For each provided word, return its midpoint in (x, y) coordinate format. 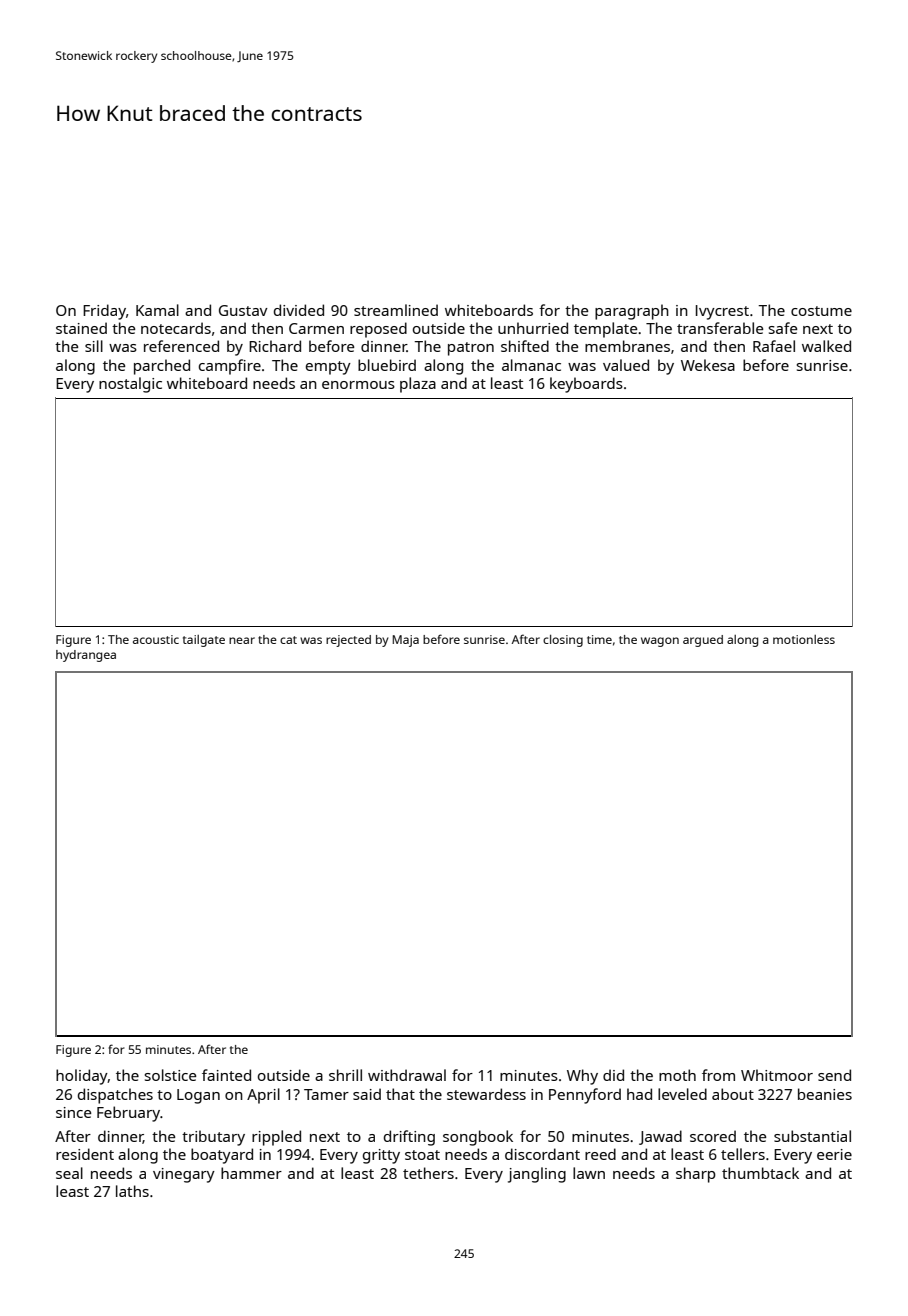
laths (132, 1191)
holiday (82, 1077)
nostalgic (130, 385)
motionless (804, 639)
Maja (406, 641)
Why (582, 1077)
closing (563, 641)
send (834, 1075)
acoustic (156, 639)
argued (703, 641)
